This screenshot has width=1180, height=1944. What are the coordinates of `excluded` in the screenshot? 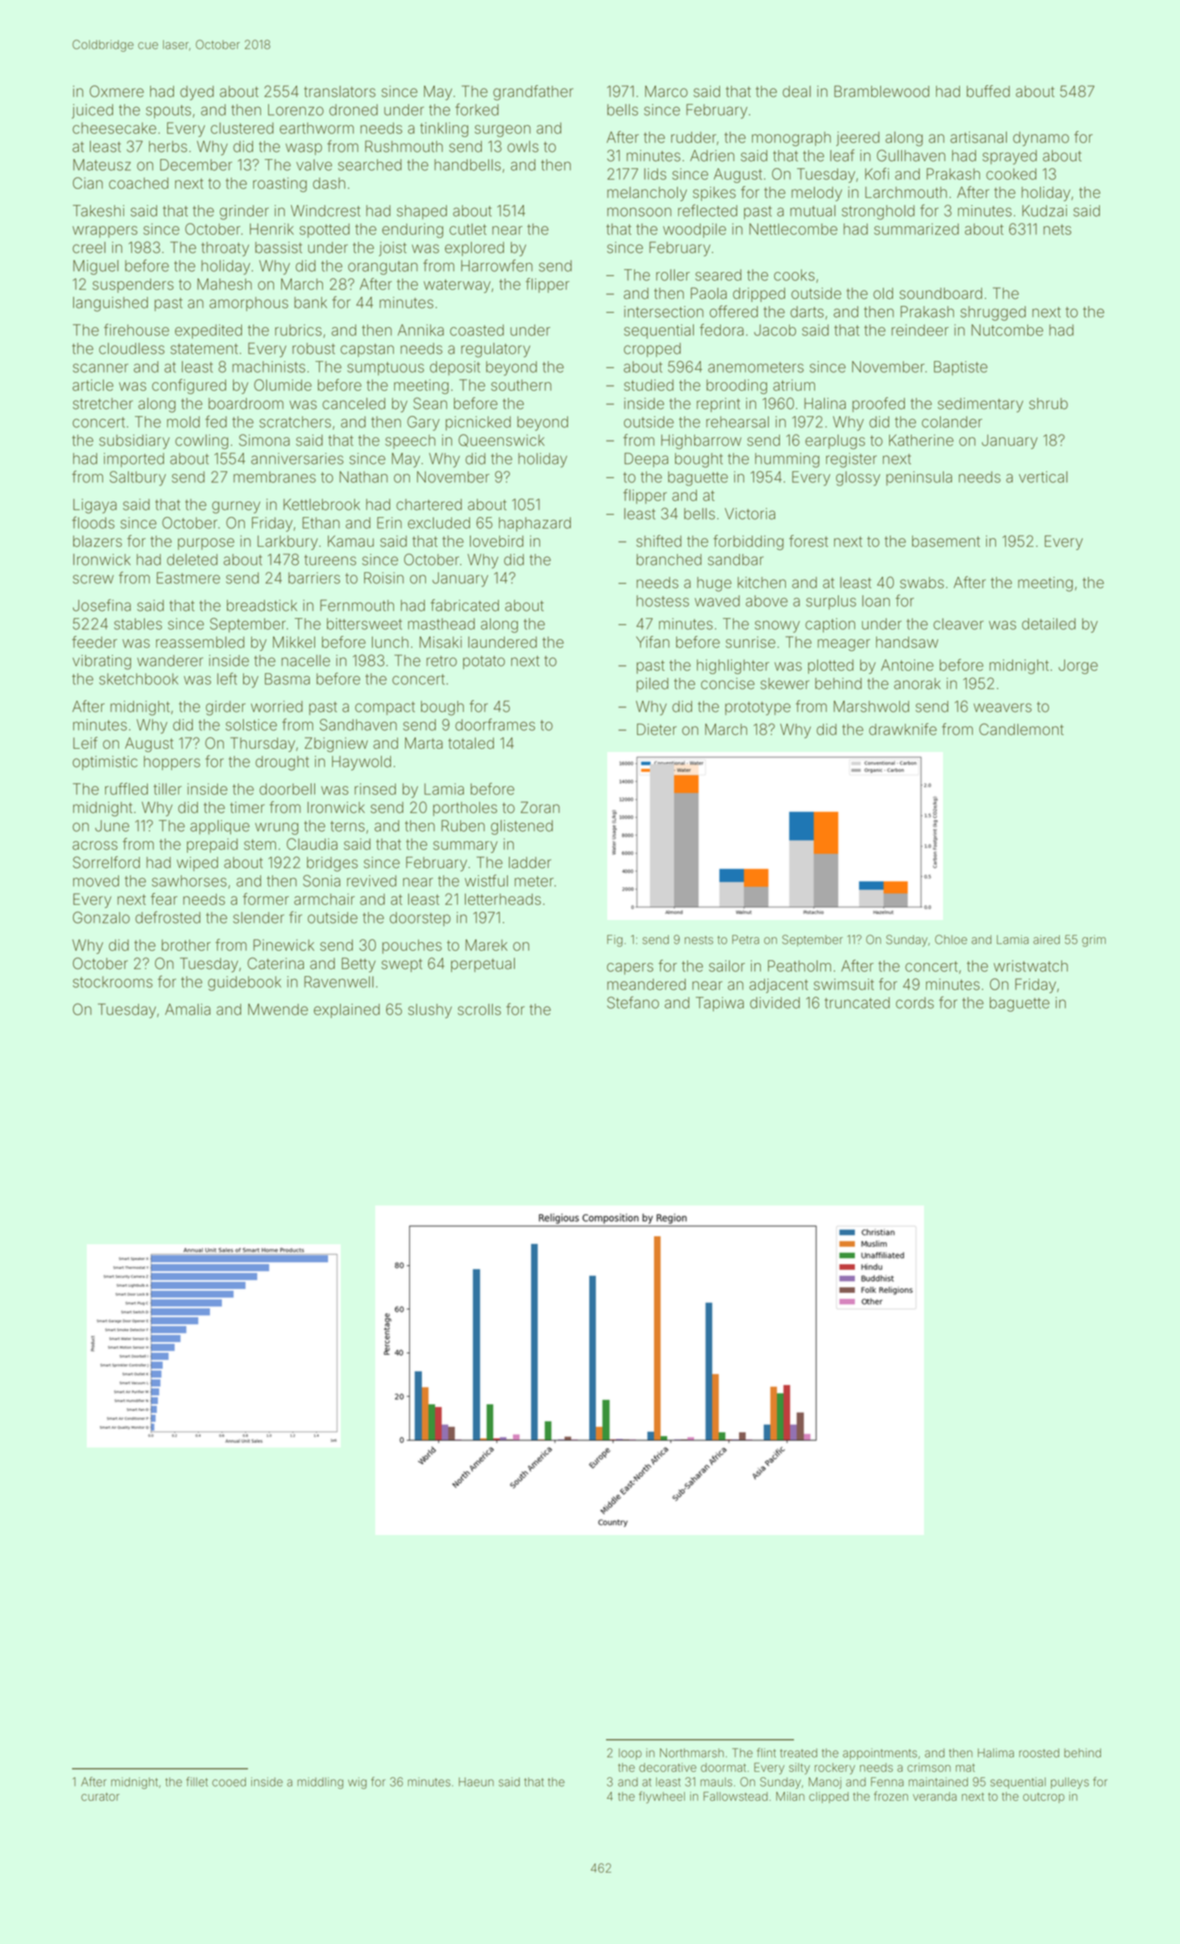 It's located at (439, 523).
